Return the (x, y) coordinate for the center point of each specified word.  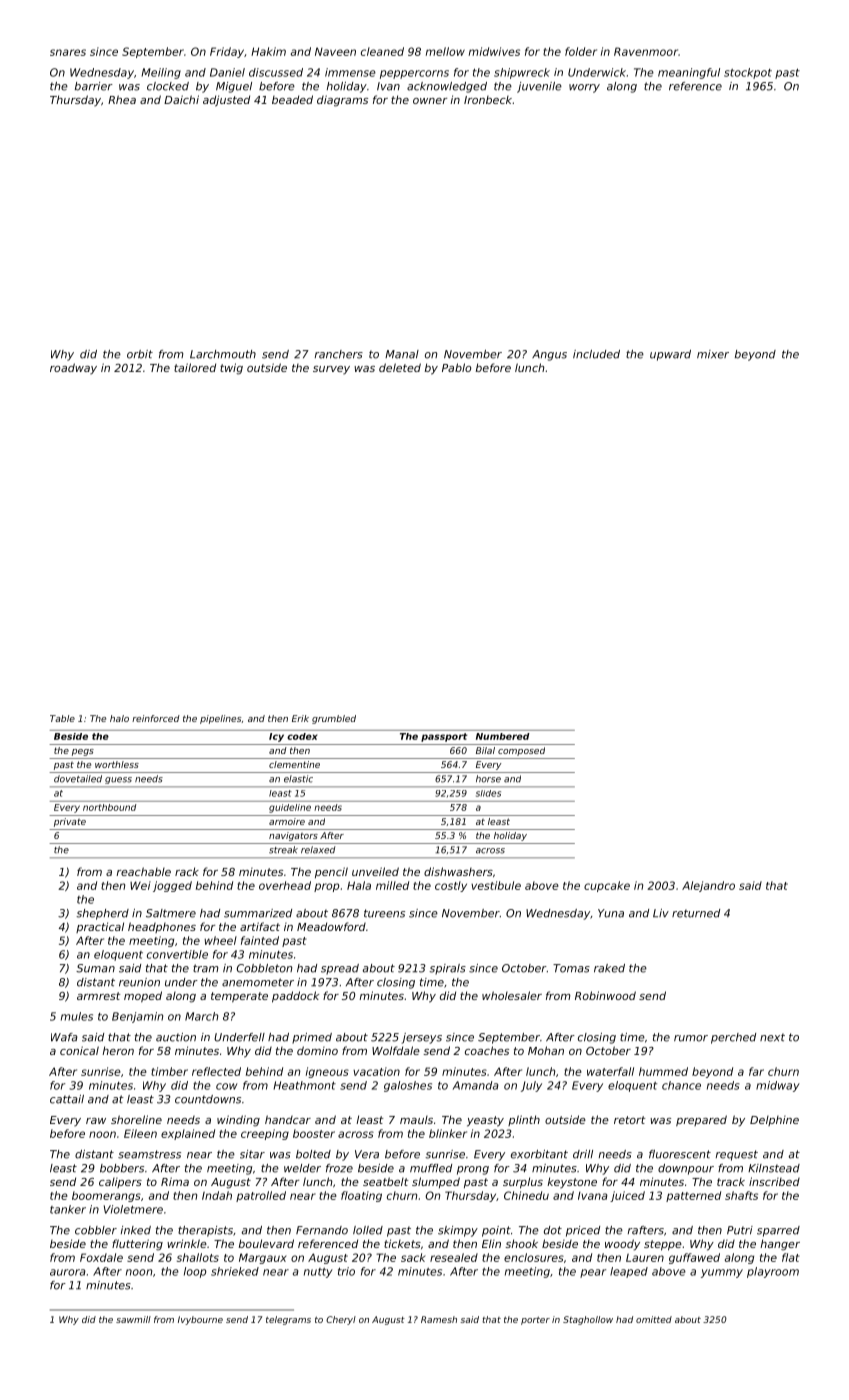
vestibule (496, 885)
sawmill (133, 1319)
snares (68, 52)
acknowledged (447, 87)
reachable (143, 871)
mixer (713, 354)
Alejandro (708, 886)
